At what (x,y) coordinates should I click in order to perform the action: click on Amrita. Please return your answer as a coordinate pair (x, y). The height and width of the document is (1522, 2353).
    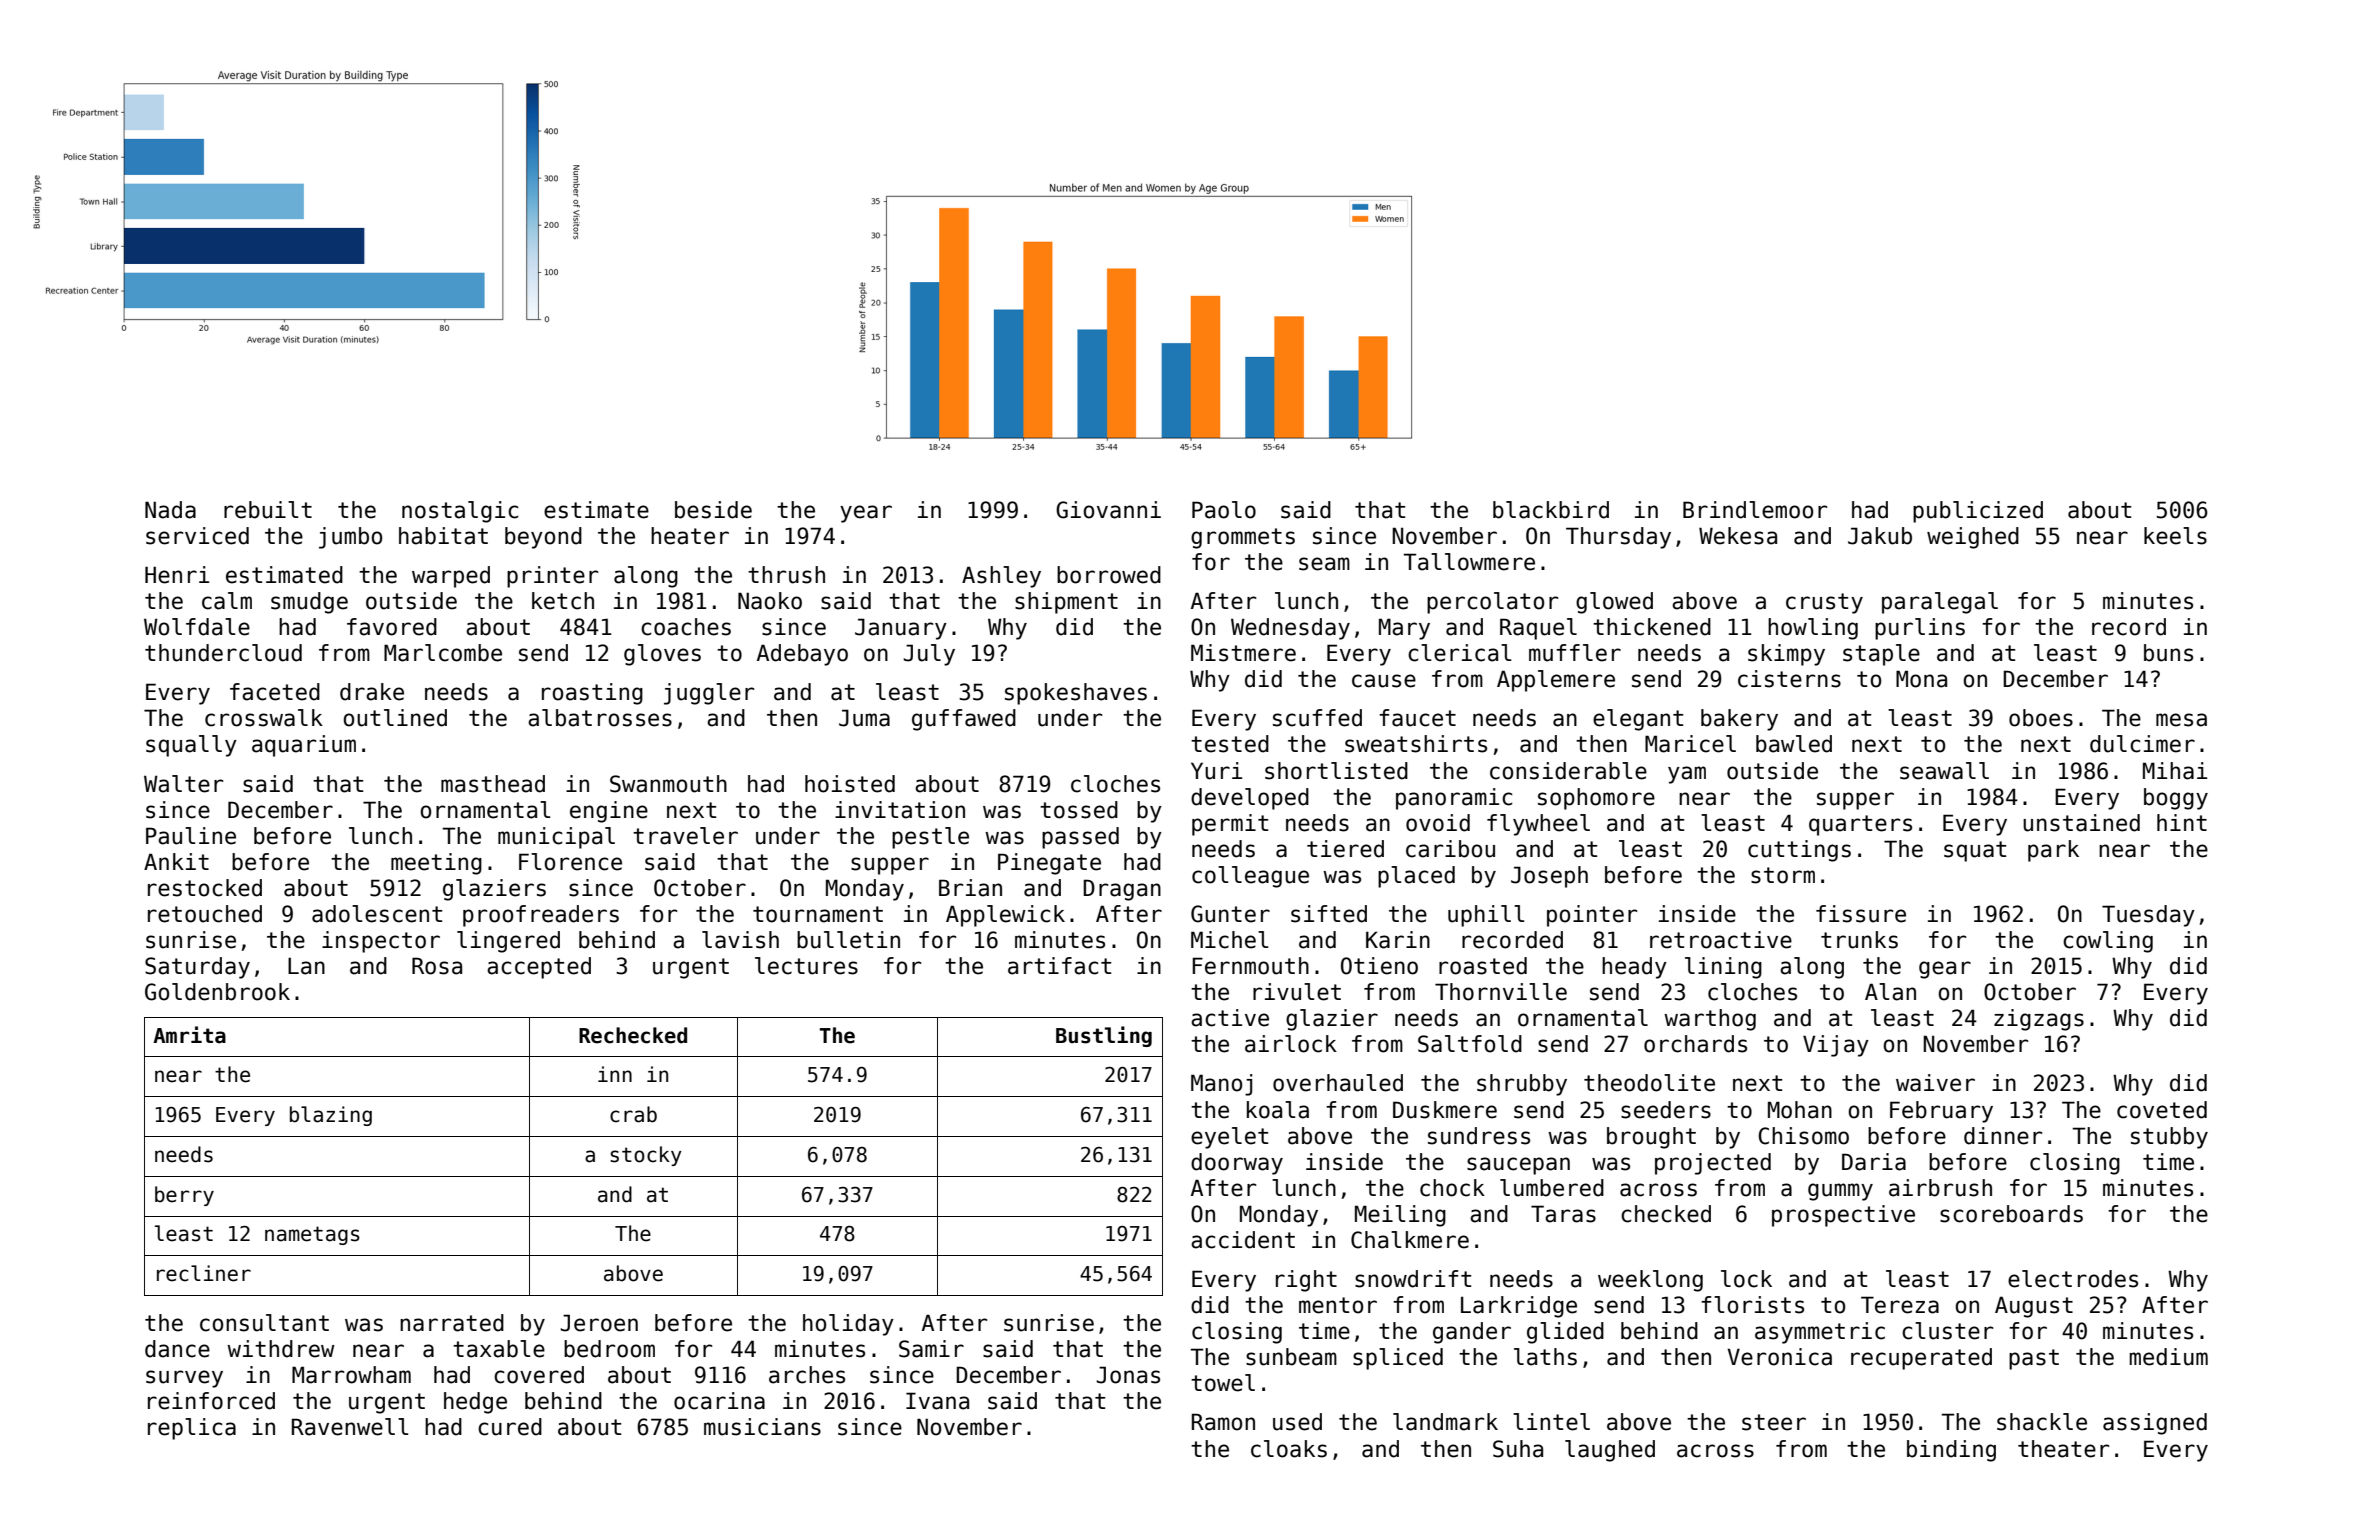
    Looking at the image, I should click on (189, 1035).
